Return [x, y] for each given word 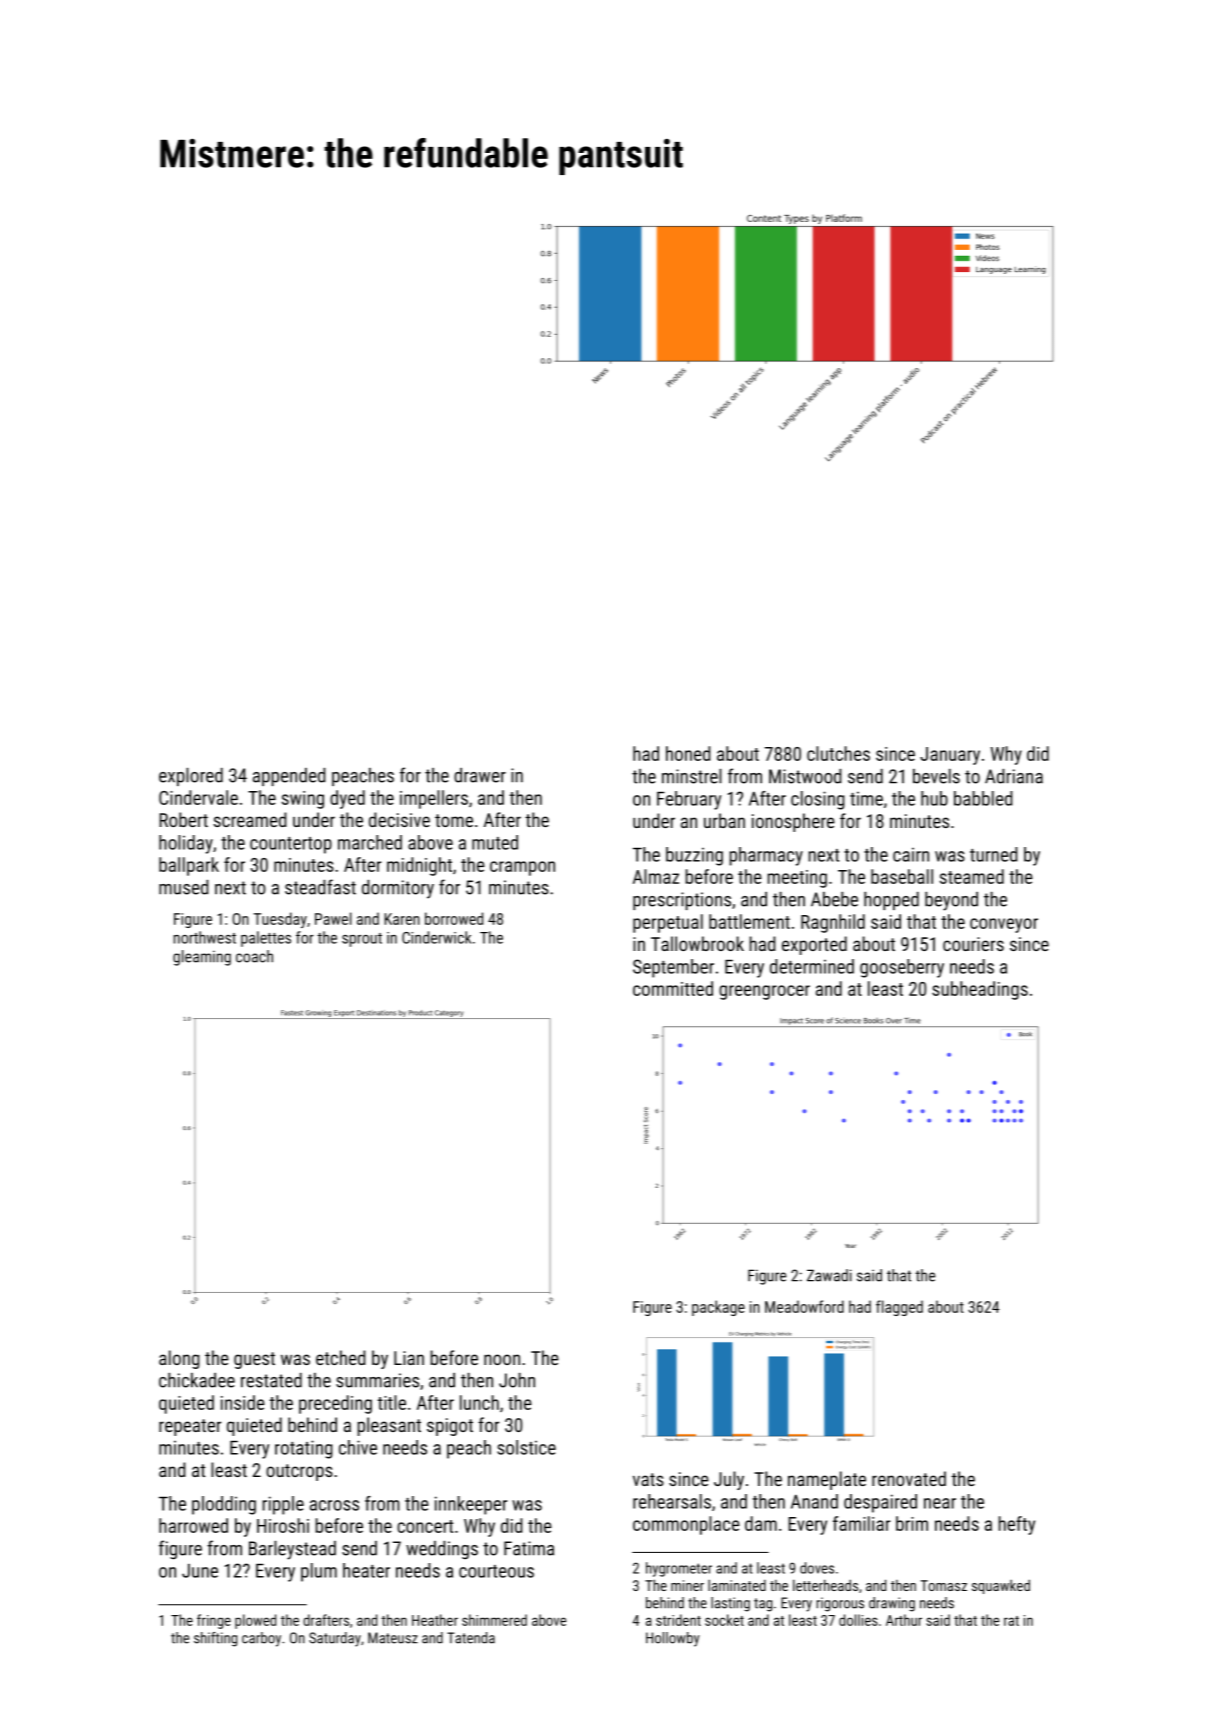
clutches [838, 753]
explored [191, 777]
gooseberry [902, 968]
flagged [899, 1308]
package [718, 1308]
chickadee [197, 1380]
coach [254, 956]
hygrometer [679, 1569]
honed [688, 753]
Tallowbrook [697, 943]
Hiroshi [283, 1525]
